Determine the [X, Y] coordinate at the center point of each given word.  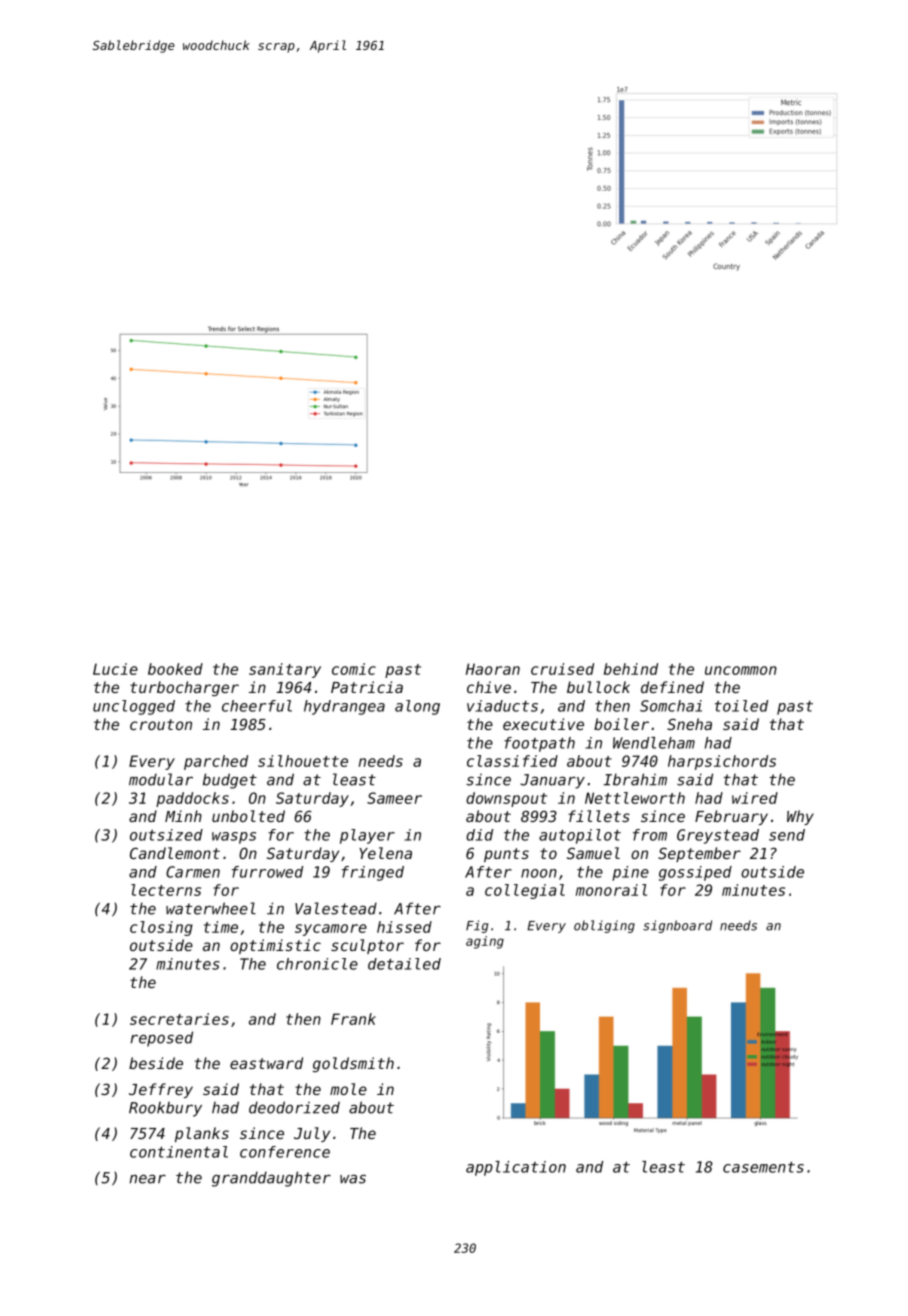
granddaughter [271, 1179]
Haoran [493, 669]
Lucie [115, 669]
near [148, 1179]
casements [763, 1167]
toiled [741, 706]
